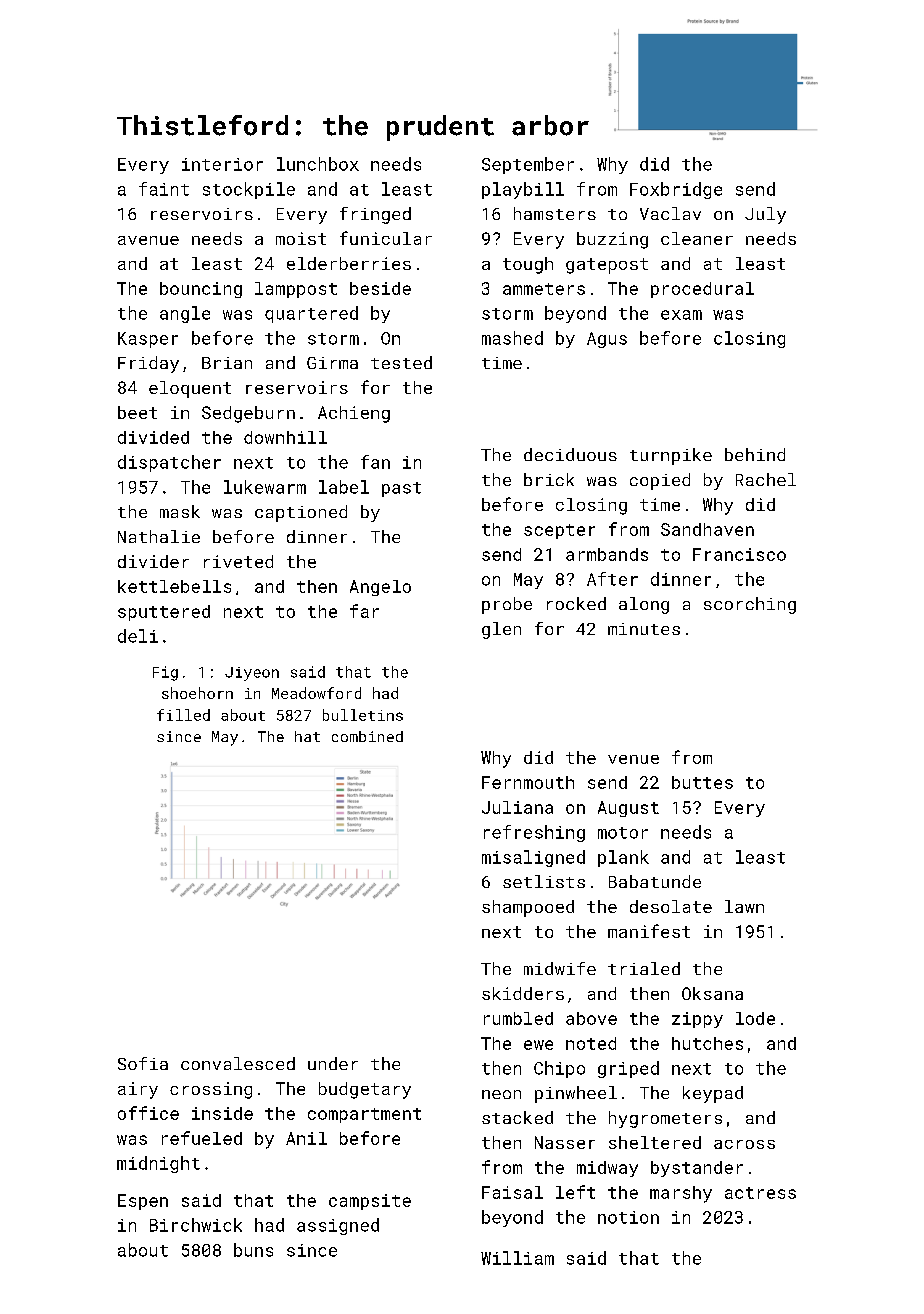  I want to click on faint, so click(164, 189).
